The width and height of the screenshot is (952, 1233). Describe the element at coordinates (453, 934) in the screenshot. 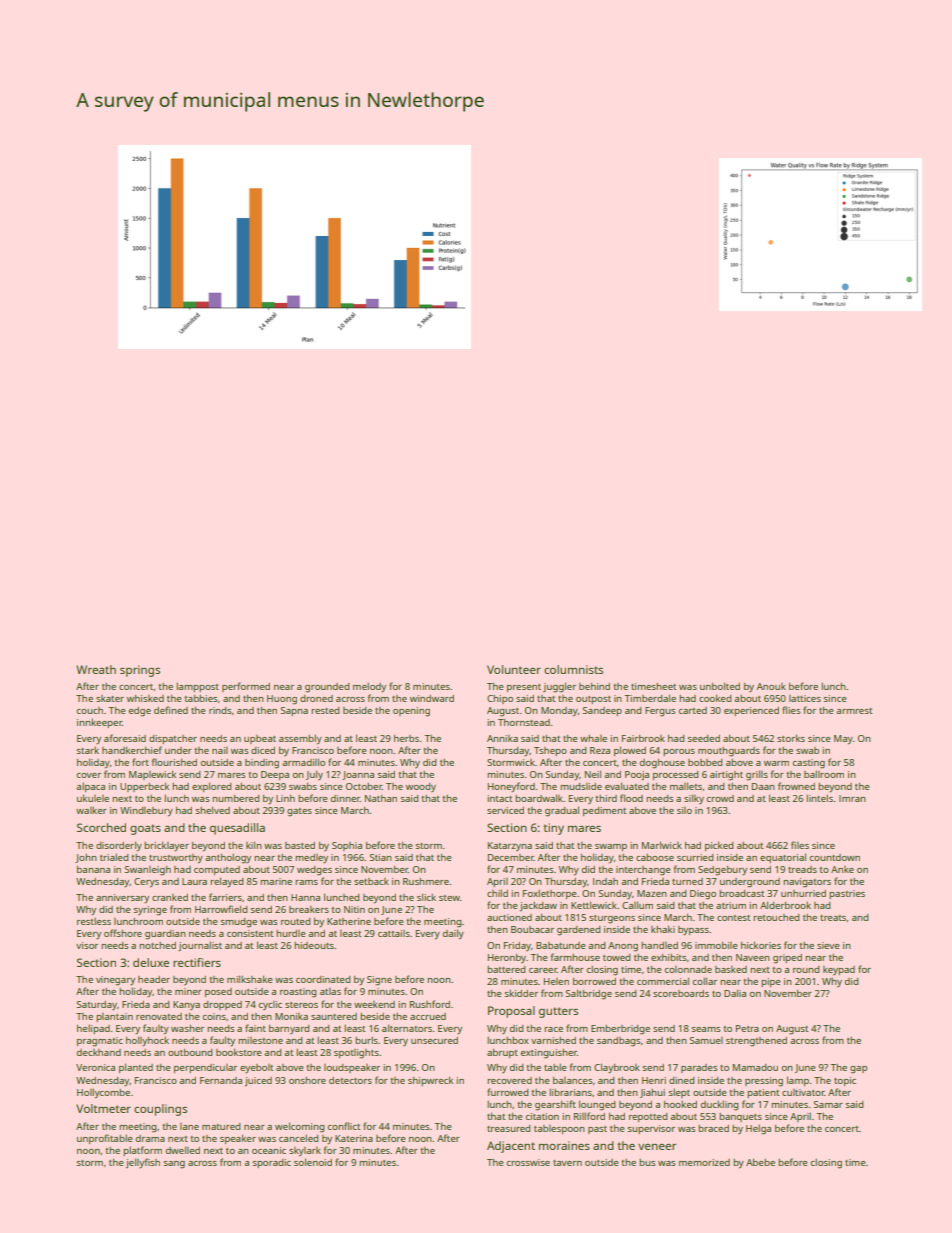

I see `daily` at that location.
